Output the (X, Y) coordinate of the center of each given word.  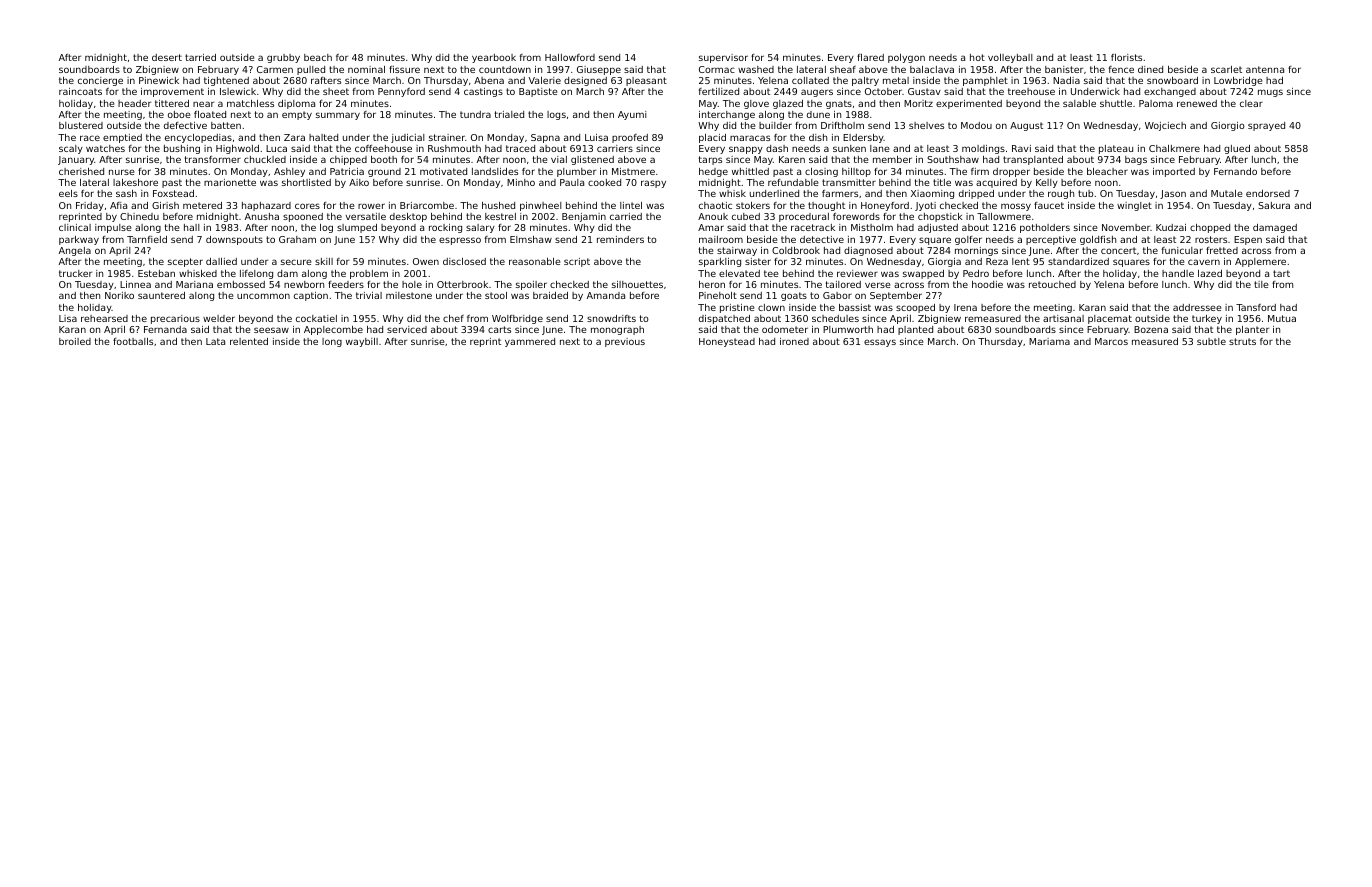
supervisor (723, 58)
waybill (362, 342)
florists (1126, 57)
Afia (118, 205)
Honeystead (727, 342)
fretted (1222, 250)
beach (318, 57)
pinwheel (541, 206)
